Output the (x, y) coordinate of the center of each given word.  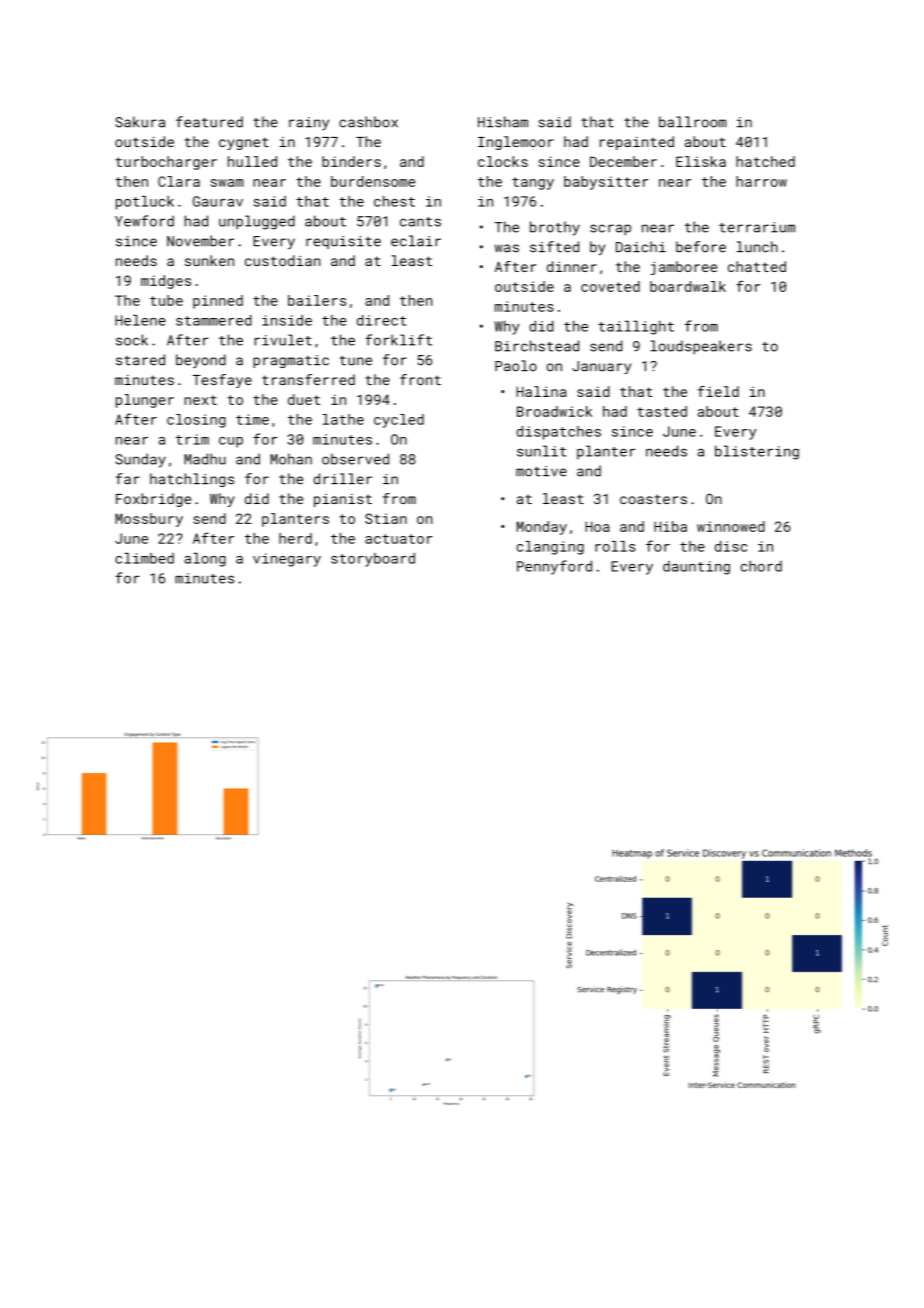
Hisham (503, 122)
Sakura (140, 122)
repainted (637, 143)
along (205, 560)
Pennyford (554, 567)
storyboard (373, 560)
